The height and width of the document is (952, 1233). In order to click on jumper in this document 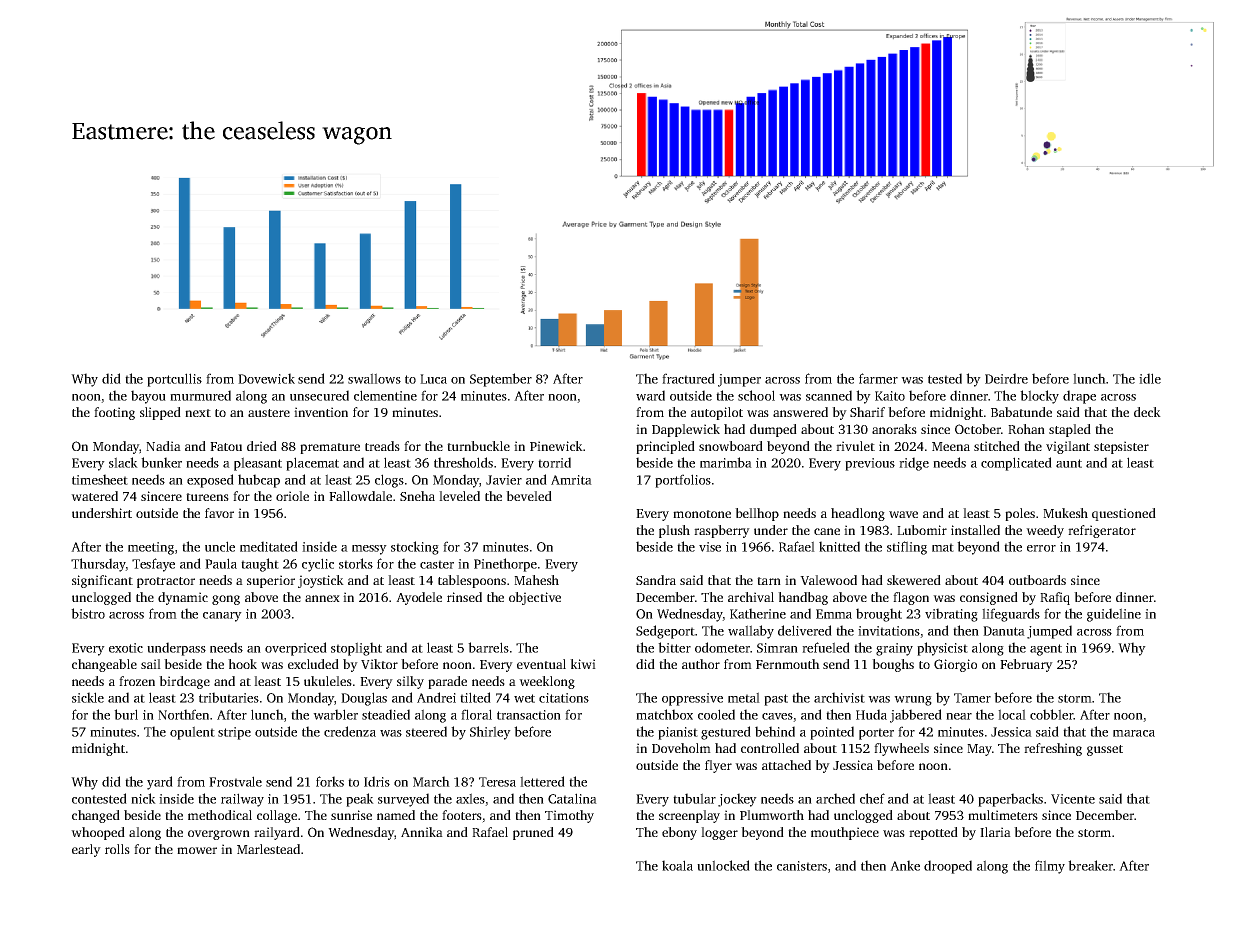, I will do `click(739, 380)`.
